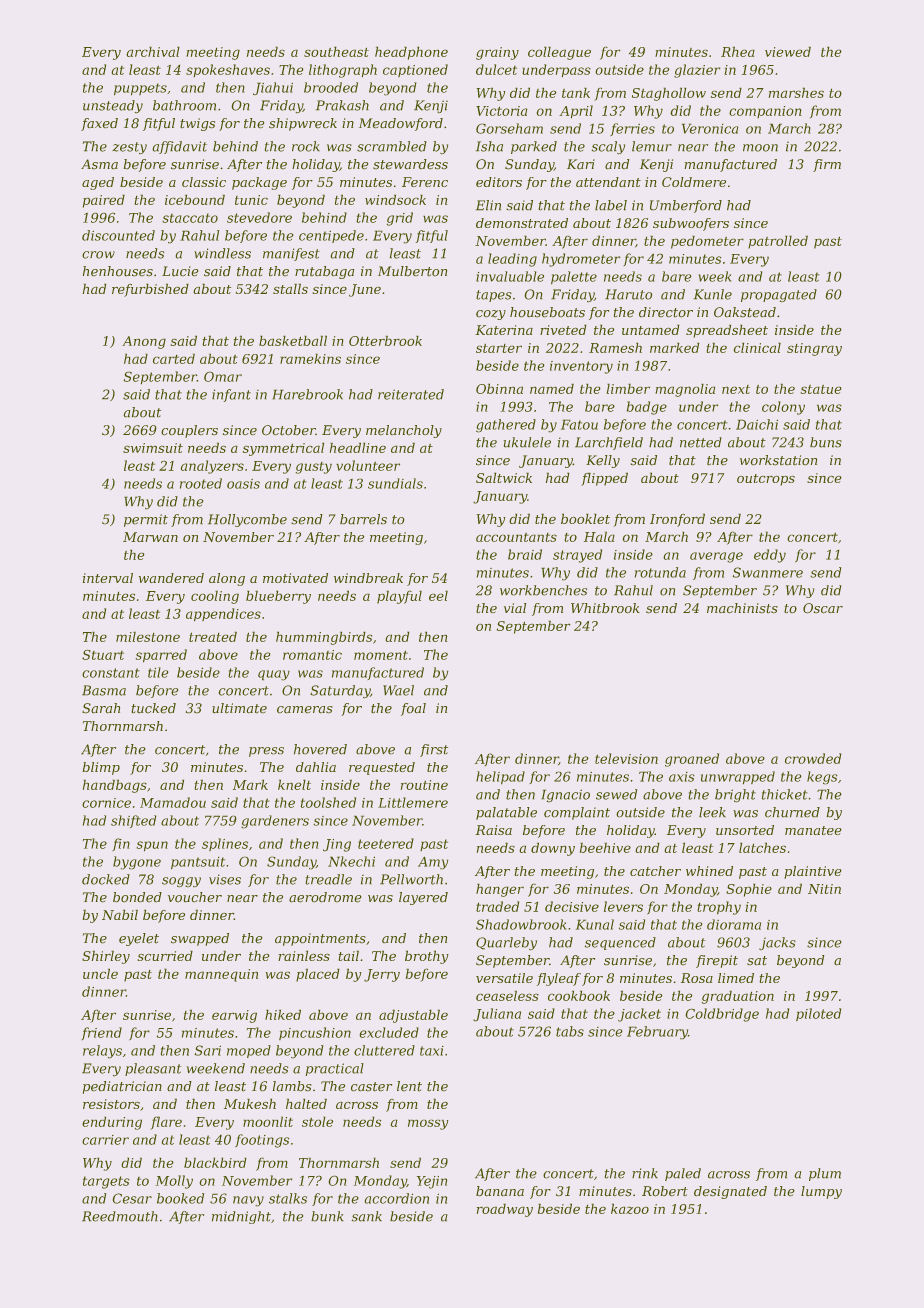 This page has width=924, height=1308. What do you see at coordinates (742, 608) in the page?
I see `machinists` at bounding box center [742, 608].
